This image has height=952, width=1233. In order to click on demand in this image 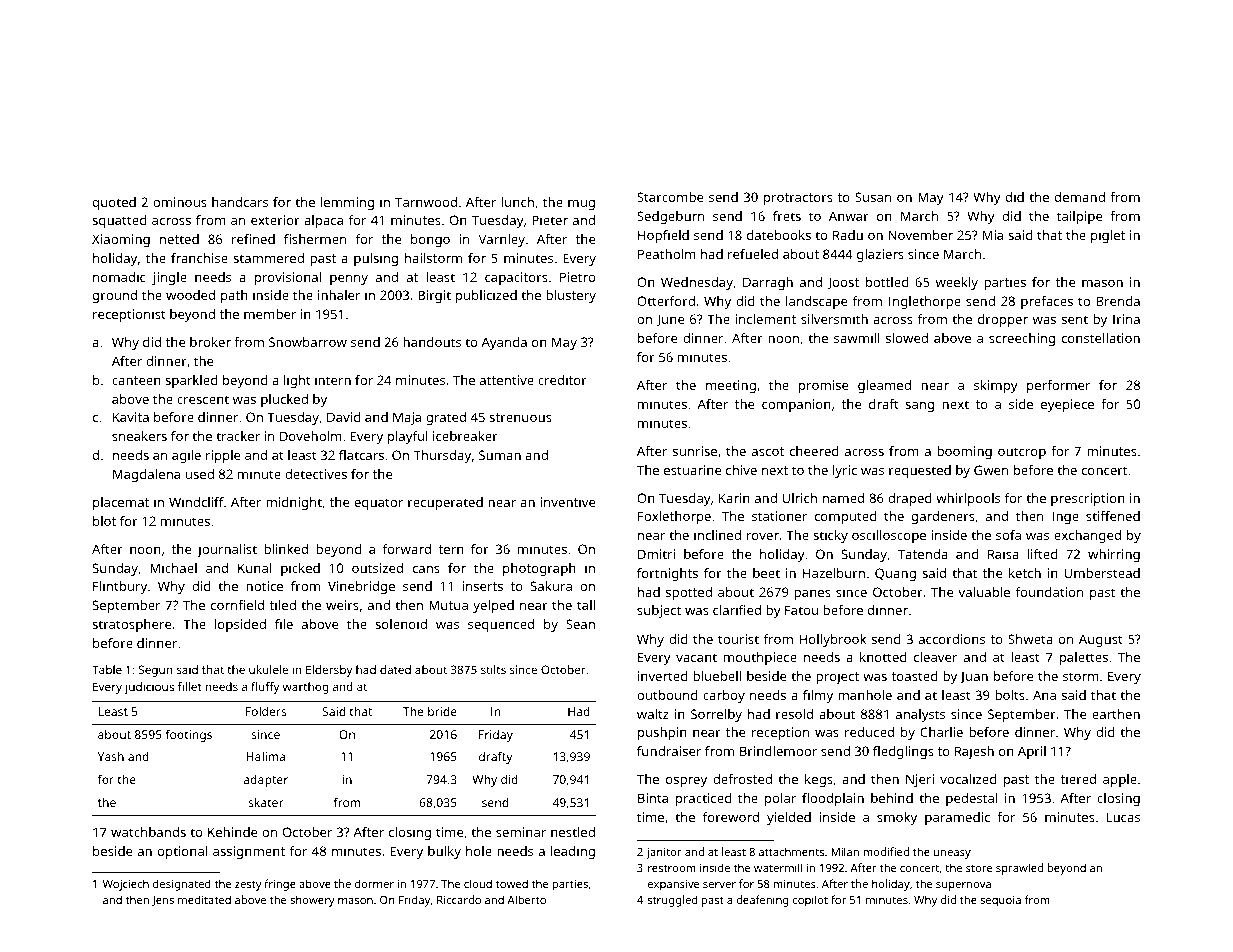, I will do `click(1080, 197)`.
